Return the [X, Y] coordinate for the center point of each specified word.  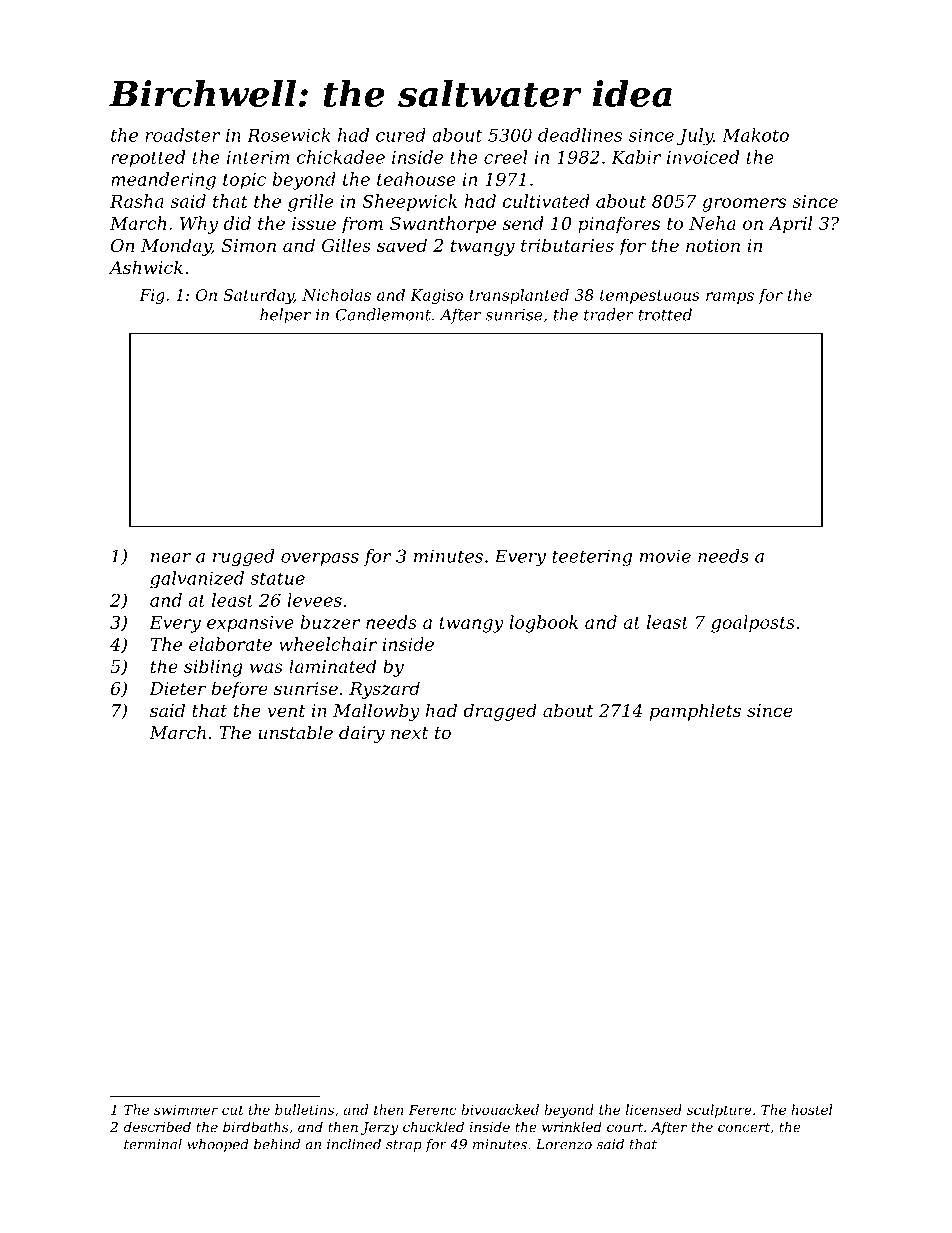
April [790, 225]
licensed [654, 1109]
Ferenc [432, 1110]
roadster [182, 135]
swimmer [186, 1110]
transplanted [519, 296]
